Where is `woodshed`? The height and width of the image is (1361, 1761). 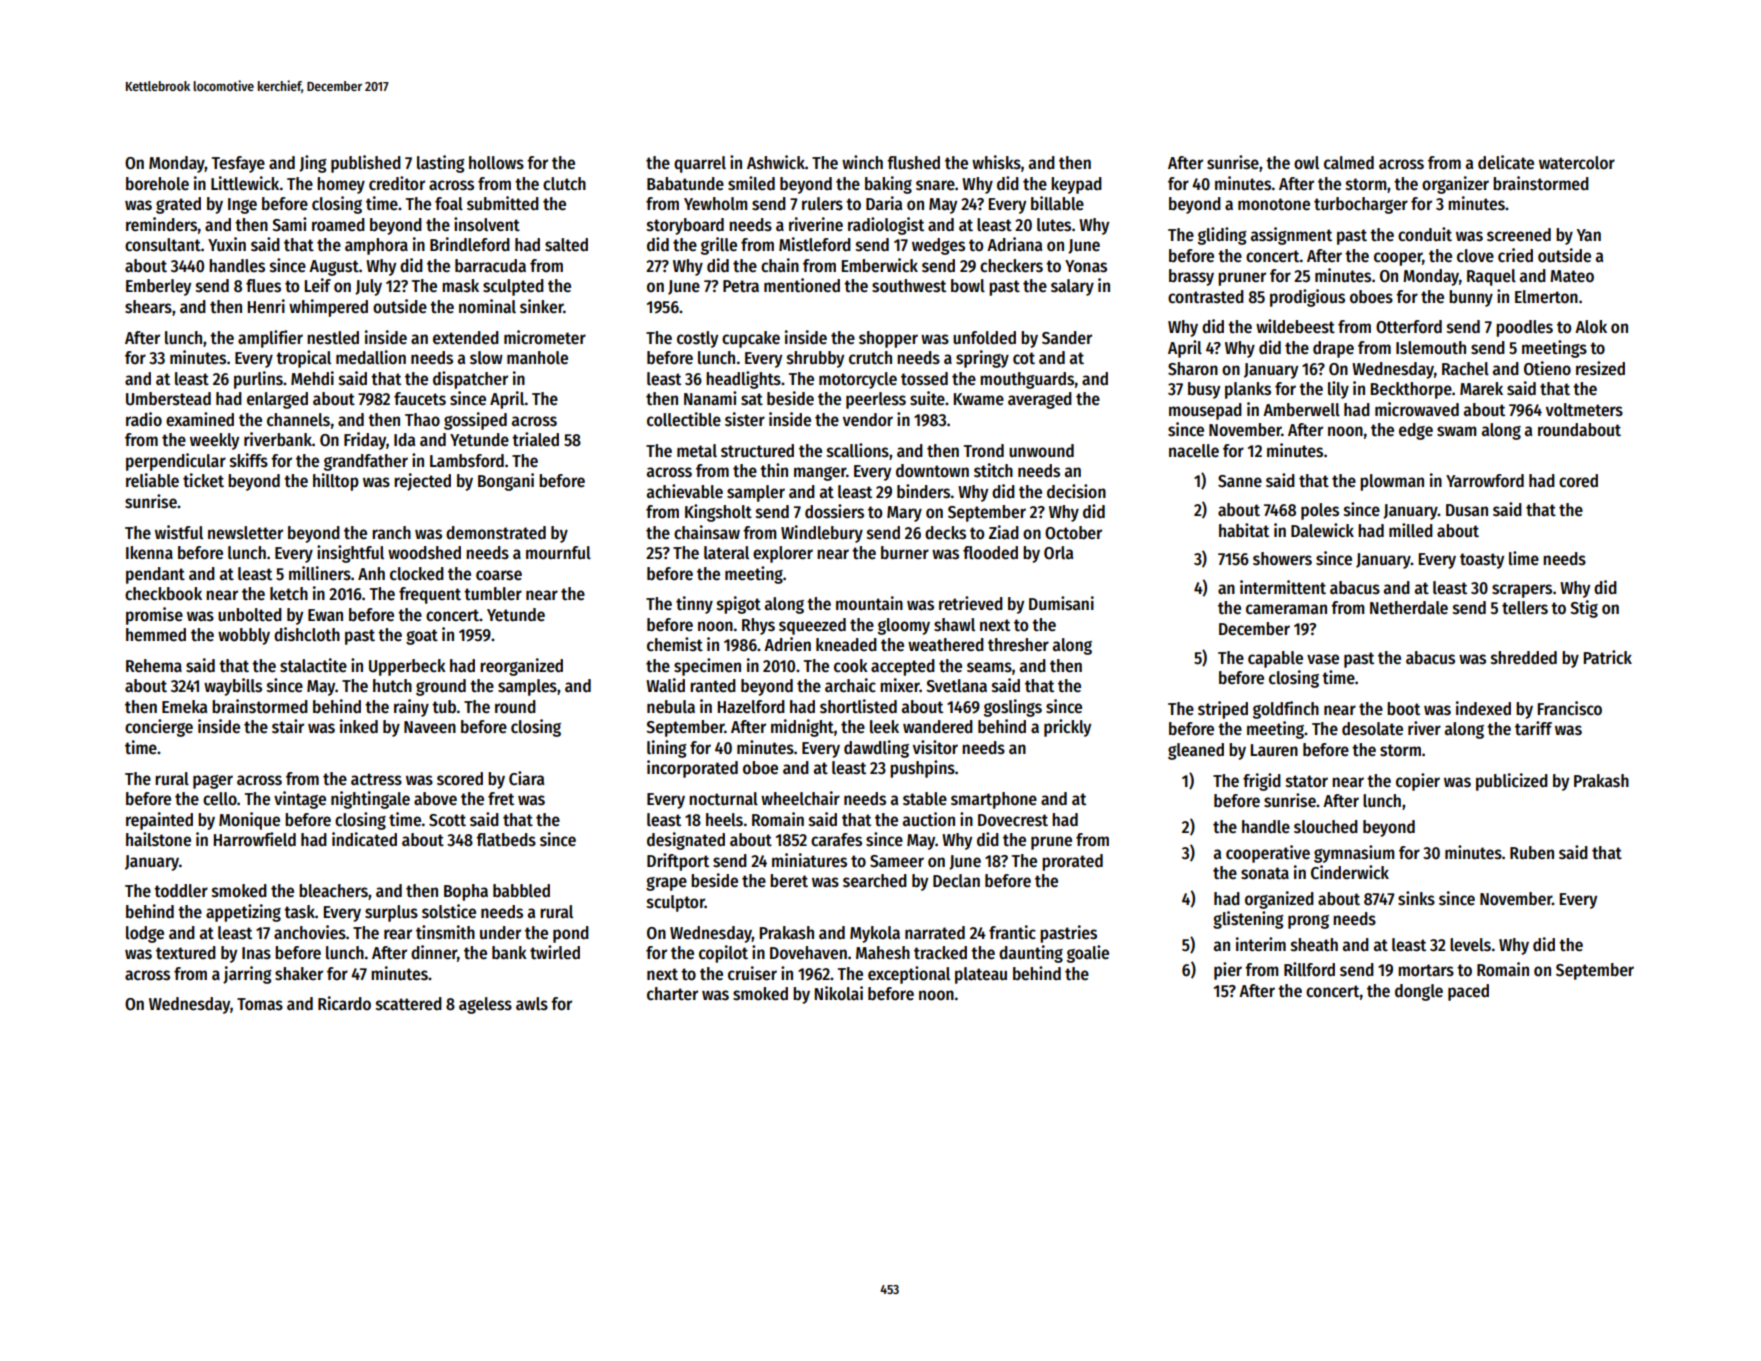
woodshed is located at coordinates (424, 553).
